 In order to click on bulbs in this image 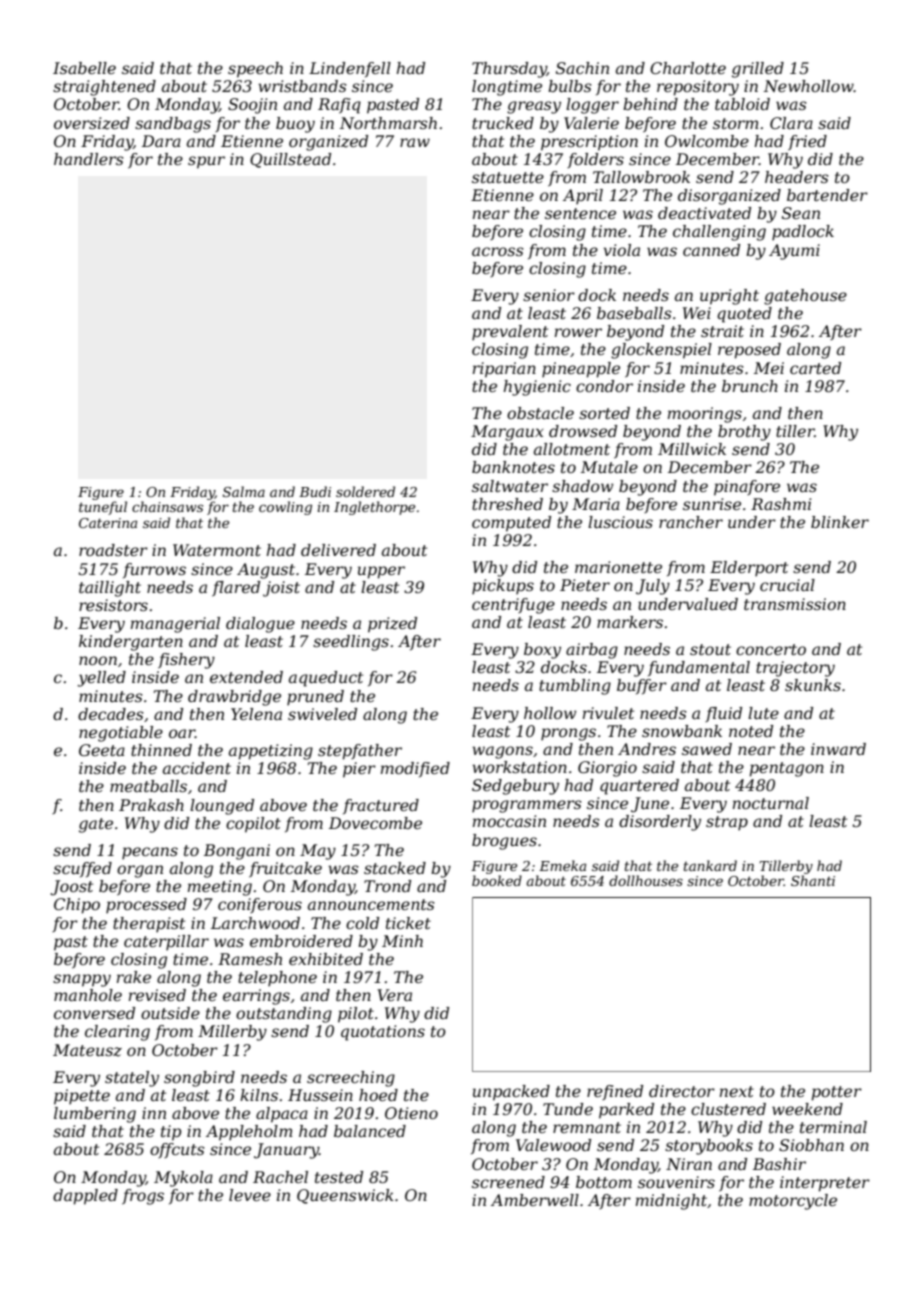, I will do `click(570, 86)`.
